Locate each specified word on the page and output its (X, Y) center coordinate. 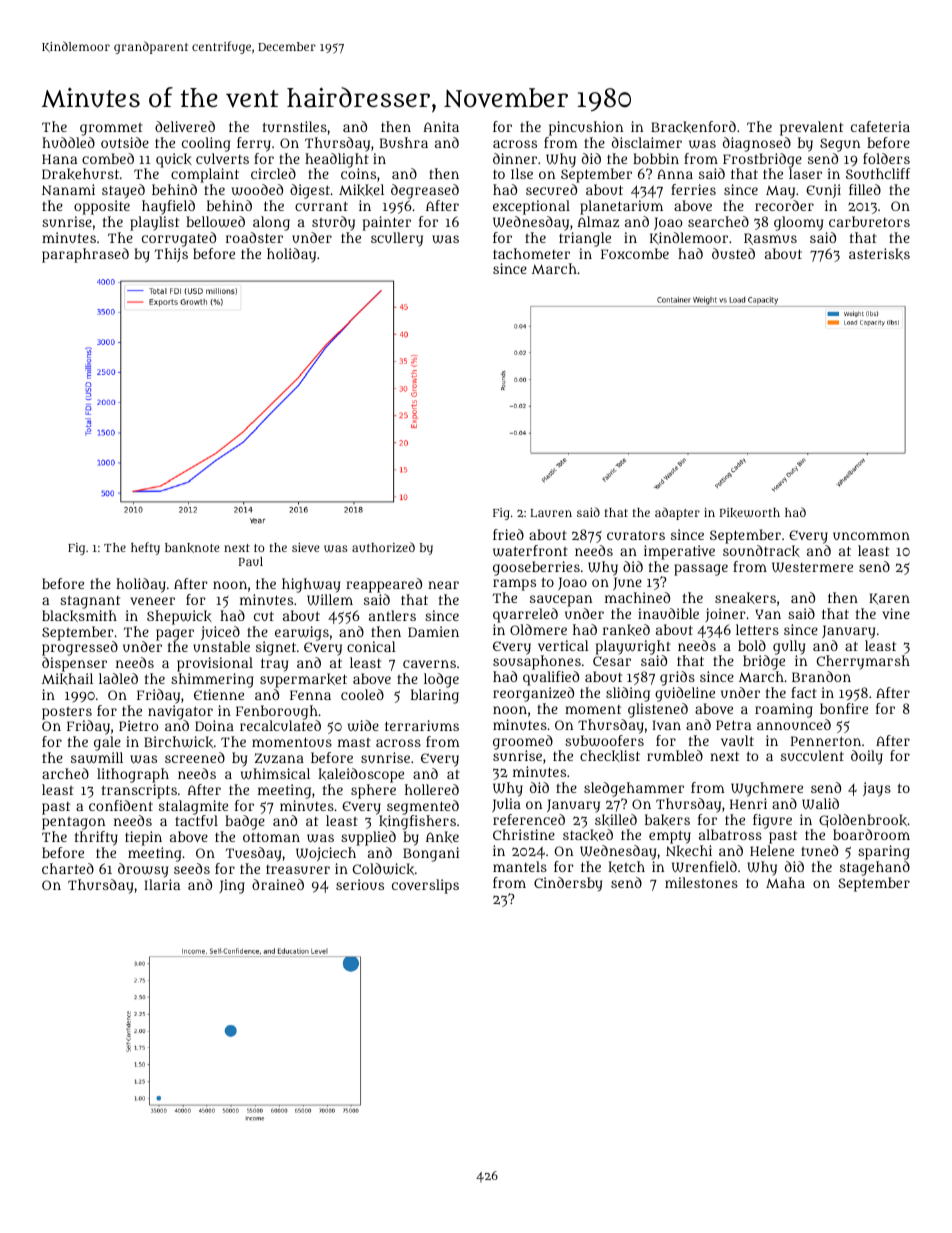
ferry (254, 144)
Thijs (171, 255)
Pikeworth (750, 513)
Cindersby (568, 884)
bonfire (844, 708)
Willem (330, 599)
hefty (145, 548)
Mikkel (361, 190)
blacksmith (79, 616)
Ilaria (162, 884)
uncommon (871, 536)
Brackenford (693, 127)
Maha (785, 882)
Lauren (551, 513)
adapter (677, 513)
